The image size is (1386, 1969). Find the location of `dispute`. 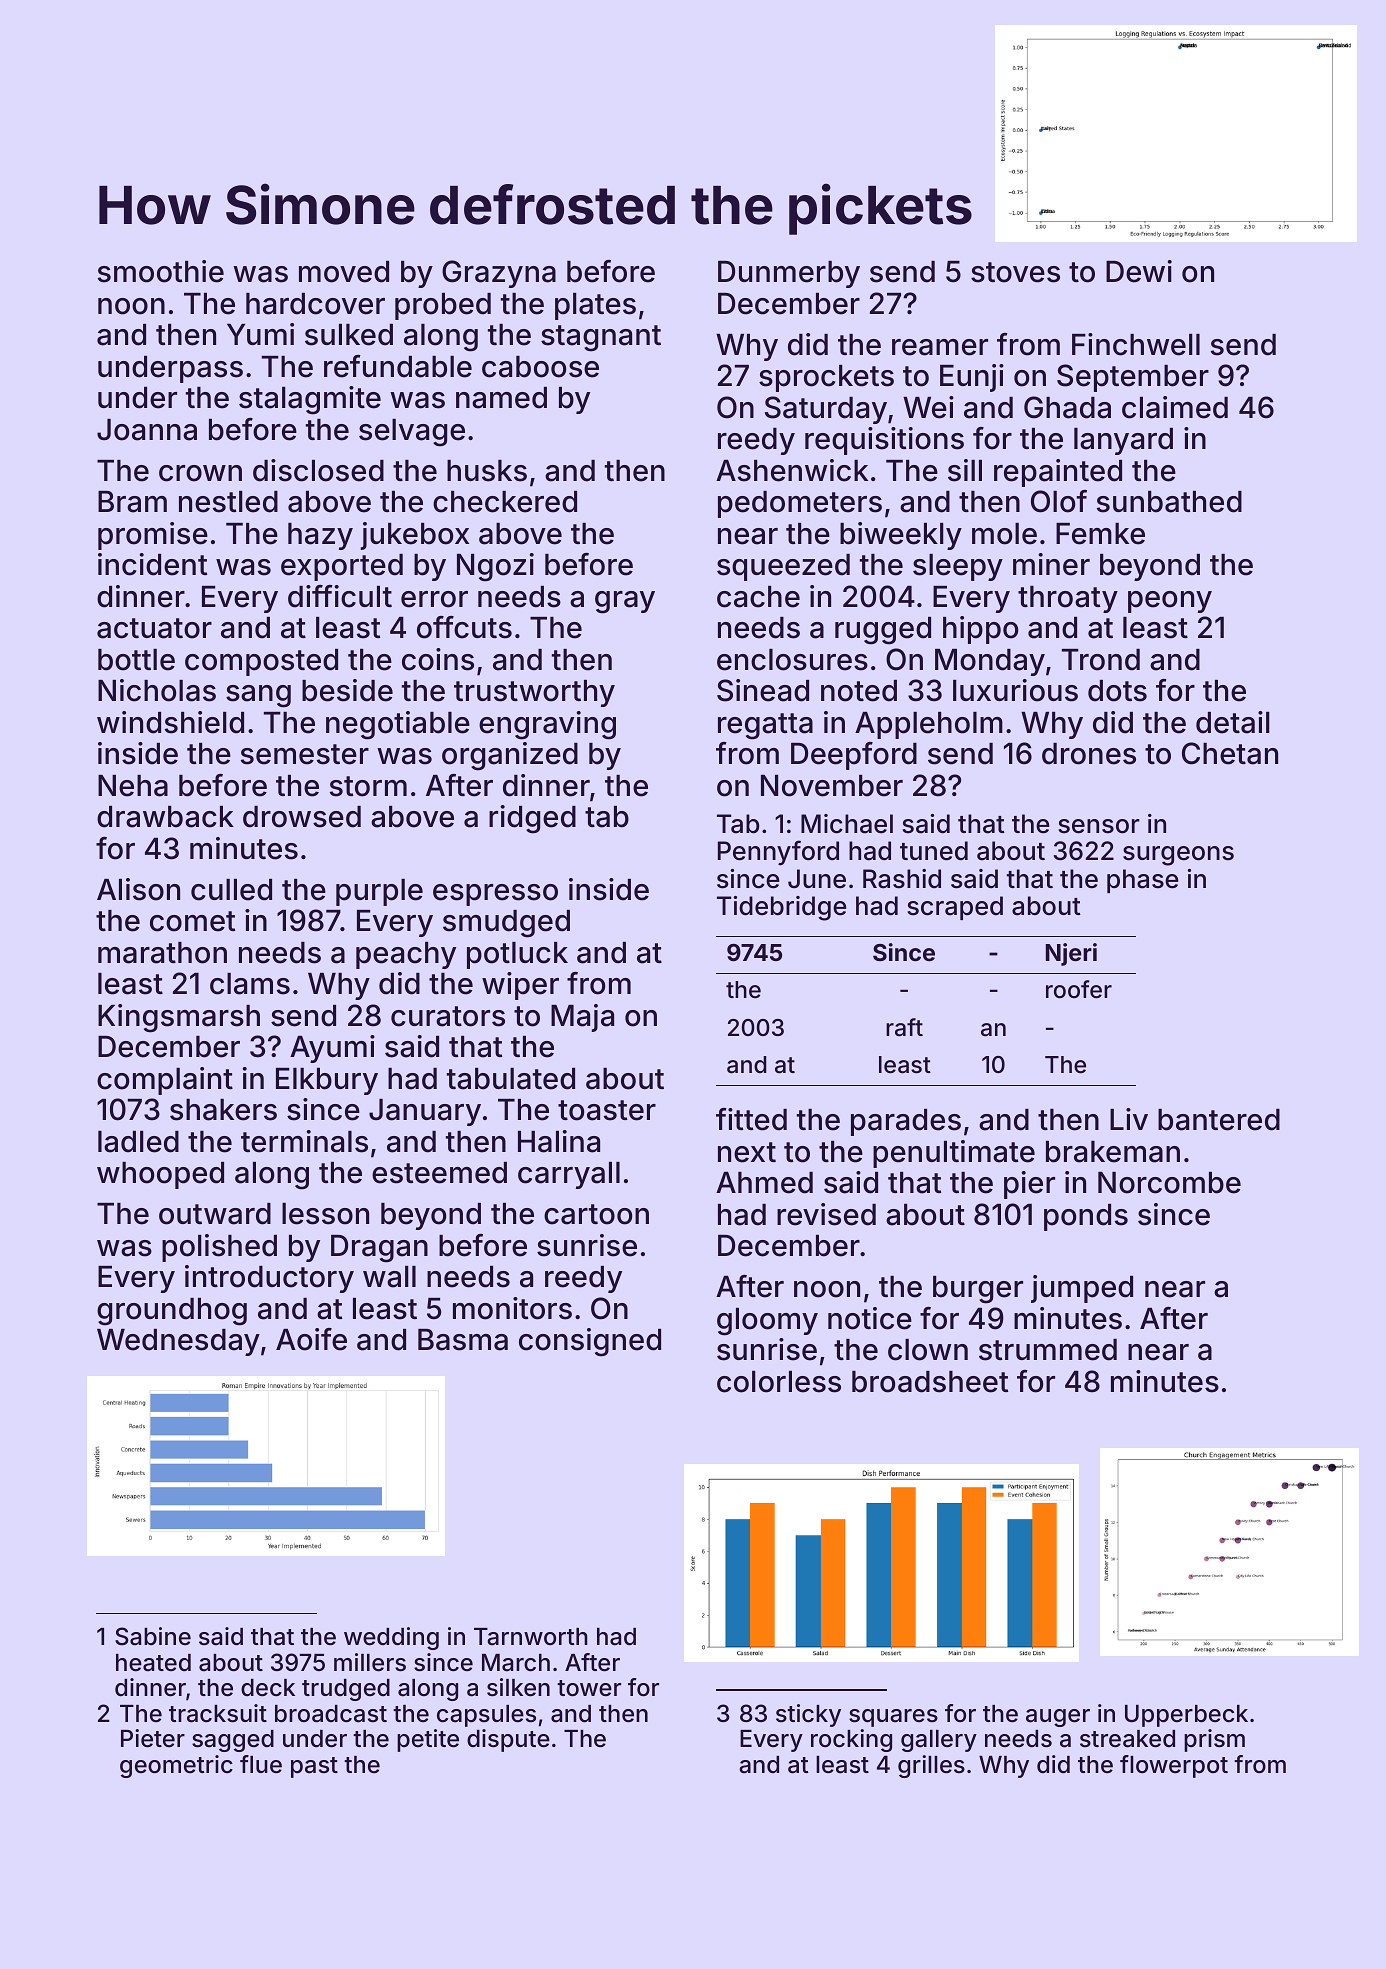

dispute is located at coordinates (508, 1740).
